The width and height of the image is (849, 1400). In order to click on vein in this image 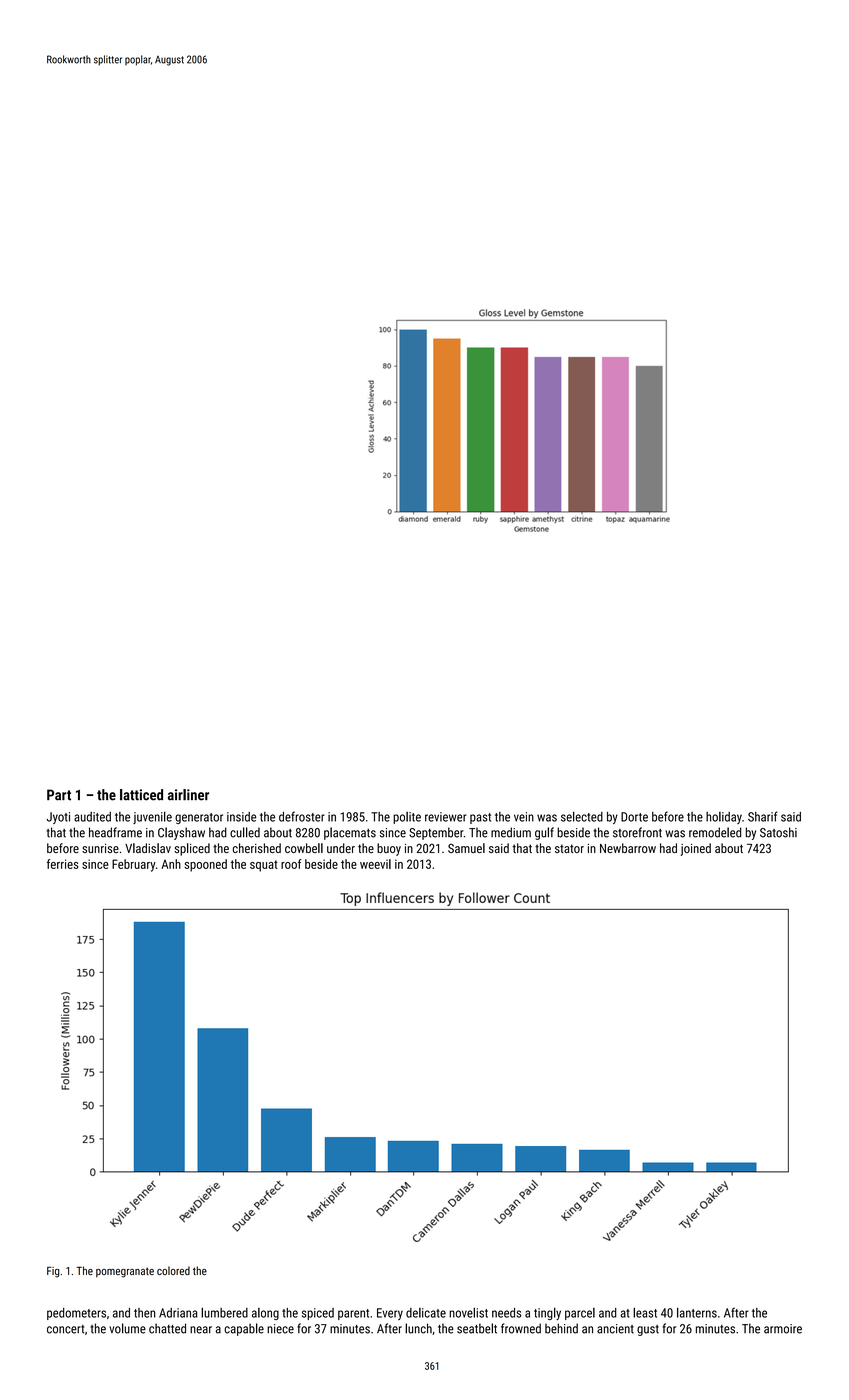, I will do `click(524, 817)`.
